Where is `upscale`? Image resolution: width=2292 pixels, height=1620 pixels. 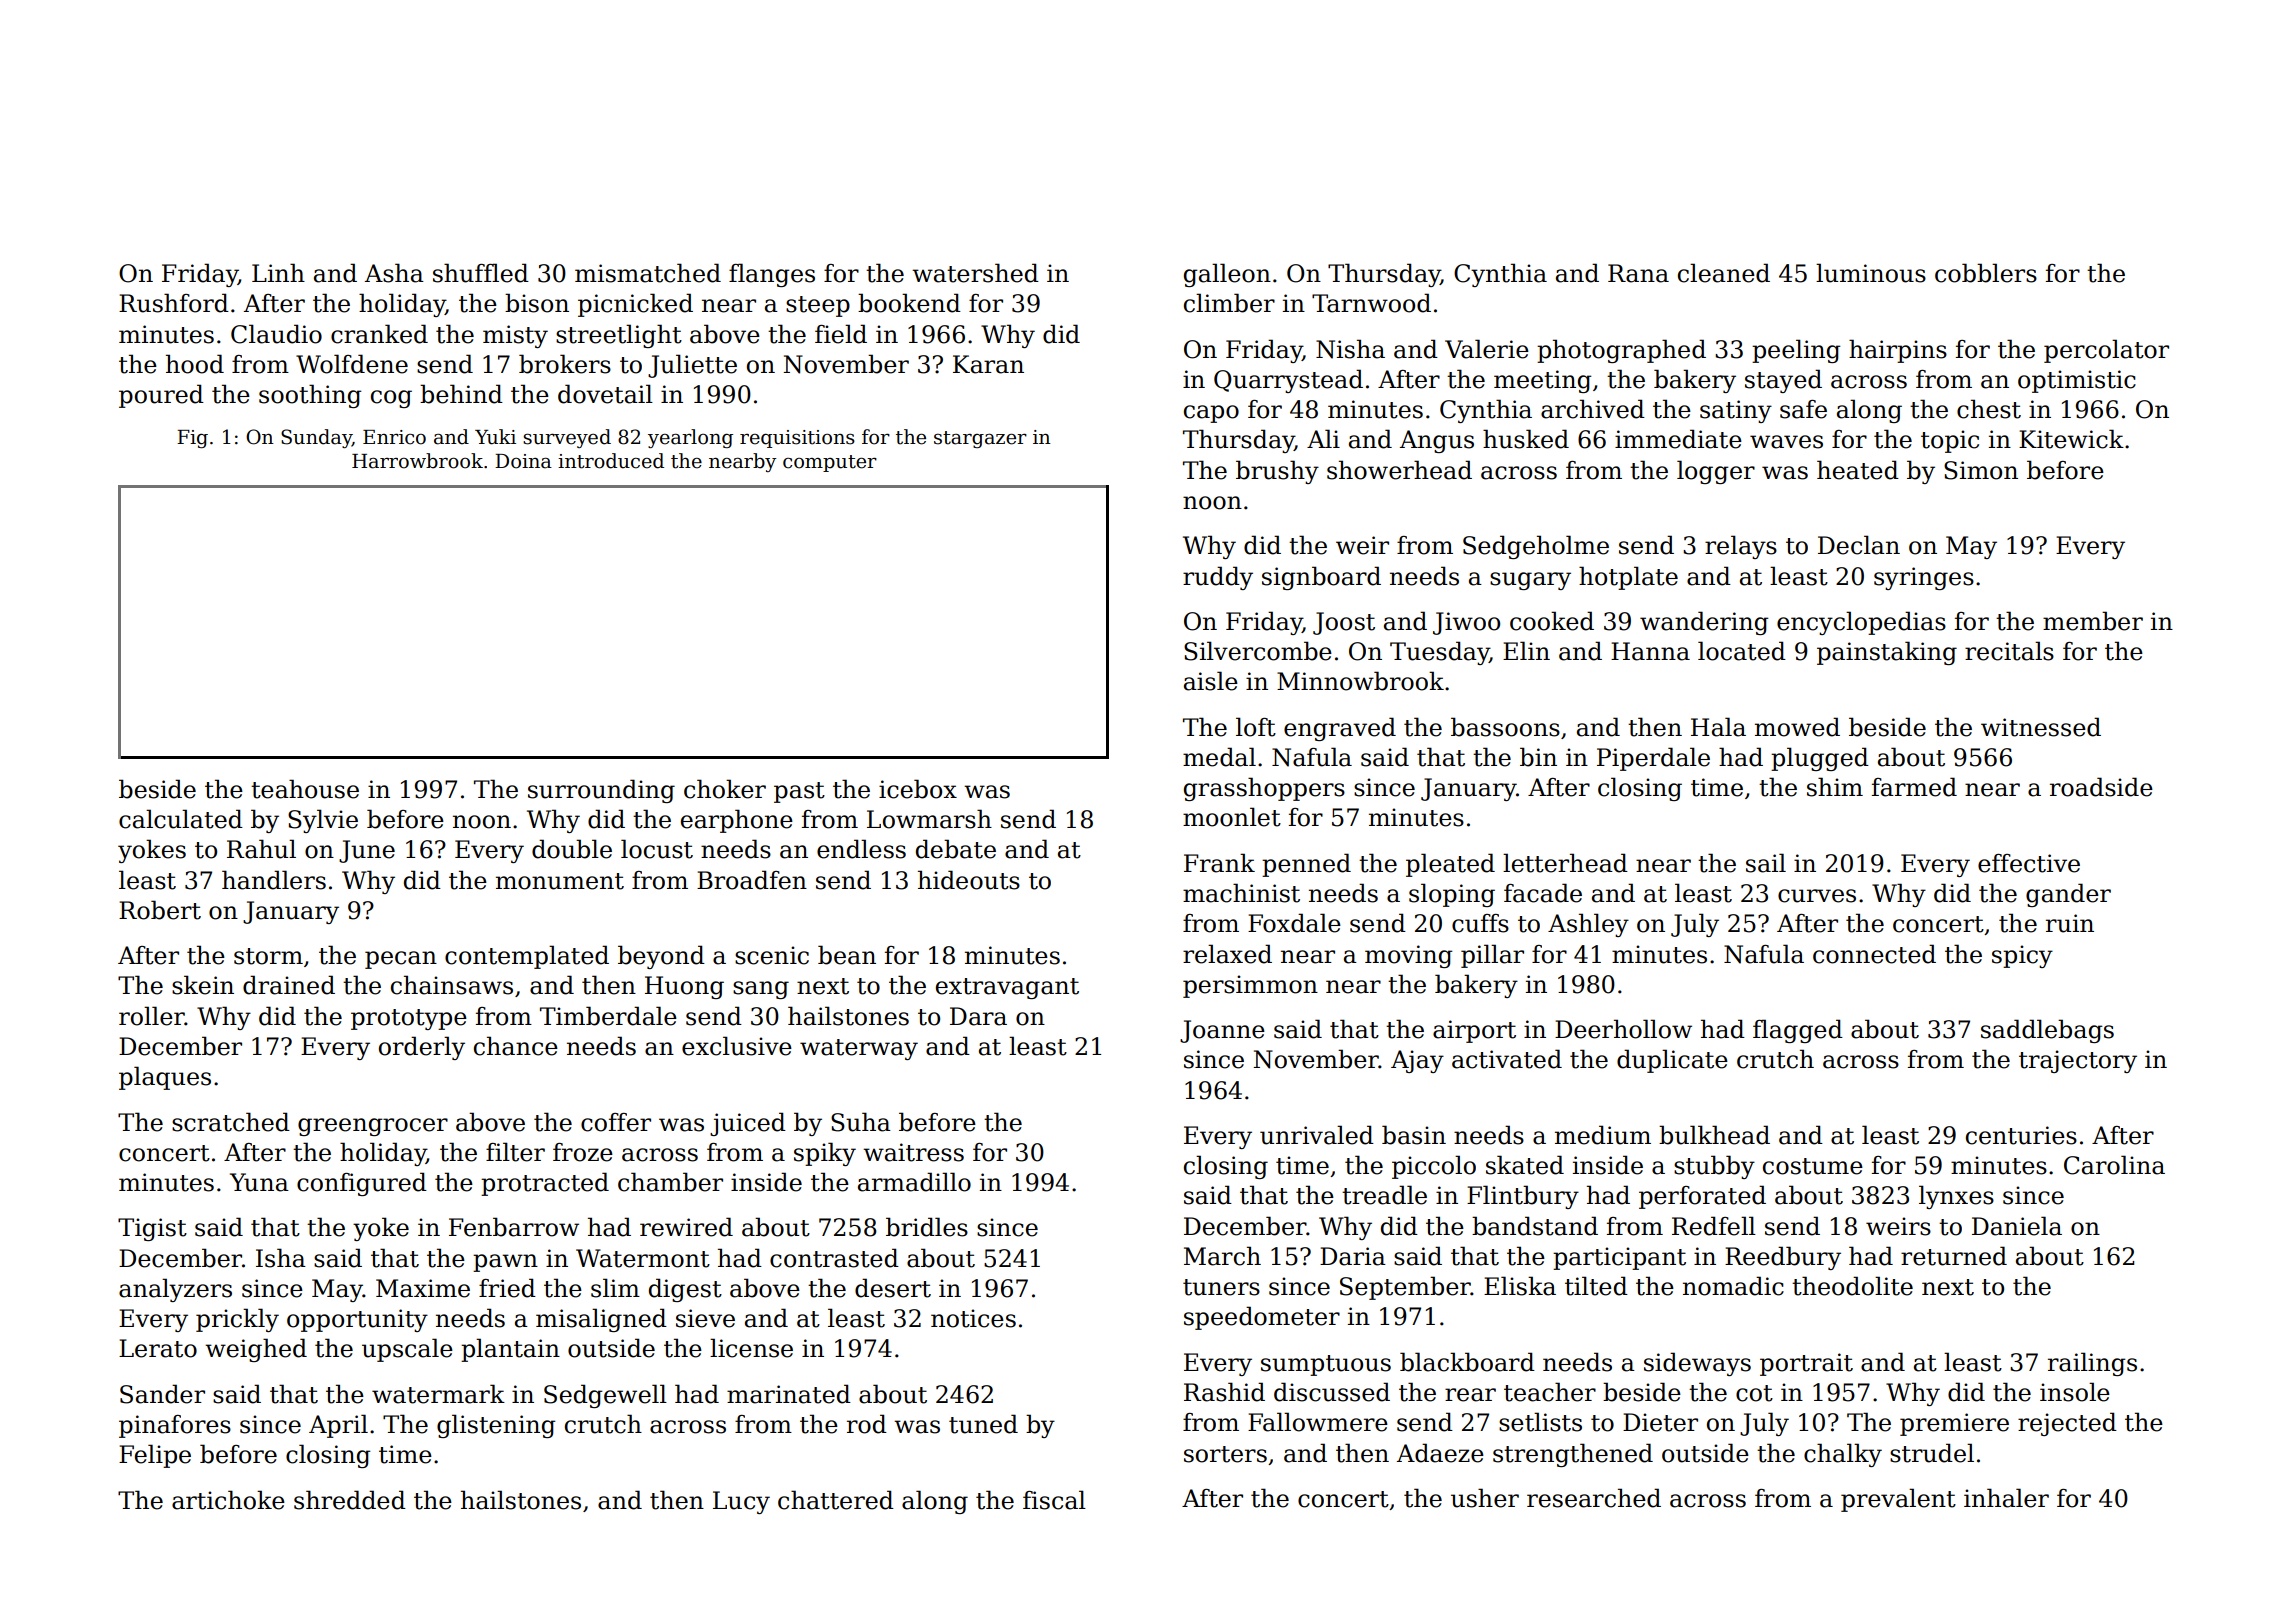
upscale is located at coordinates (407, 1350).
